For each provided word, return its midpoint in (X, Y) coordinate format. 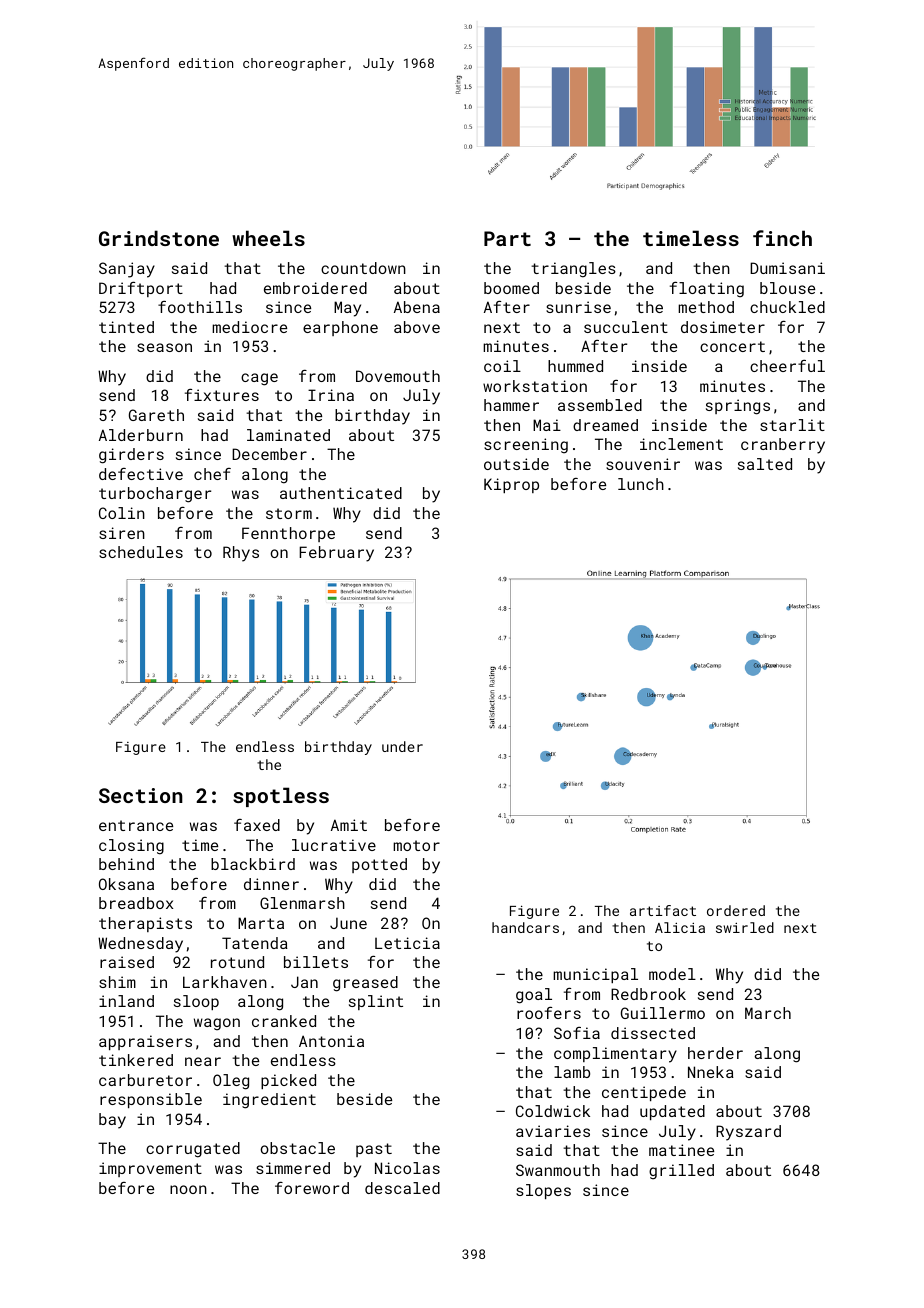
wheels (268, 238)
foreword (312, 1188)
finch (782, 238)
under (402, 746)
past (374, 1150)
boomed (511, 288)
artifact (663, 910)
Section (141, 795)
